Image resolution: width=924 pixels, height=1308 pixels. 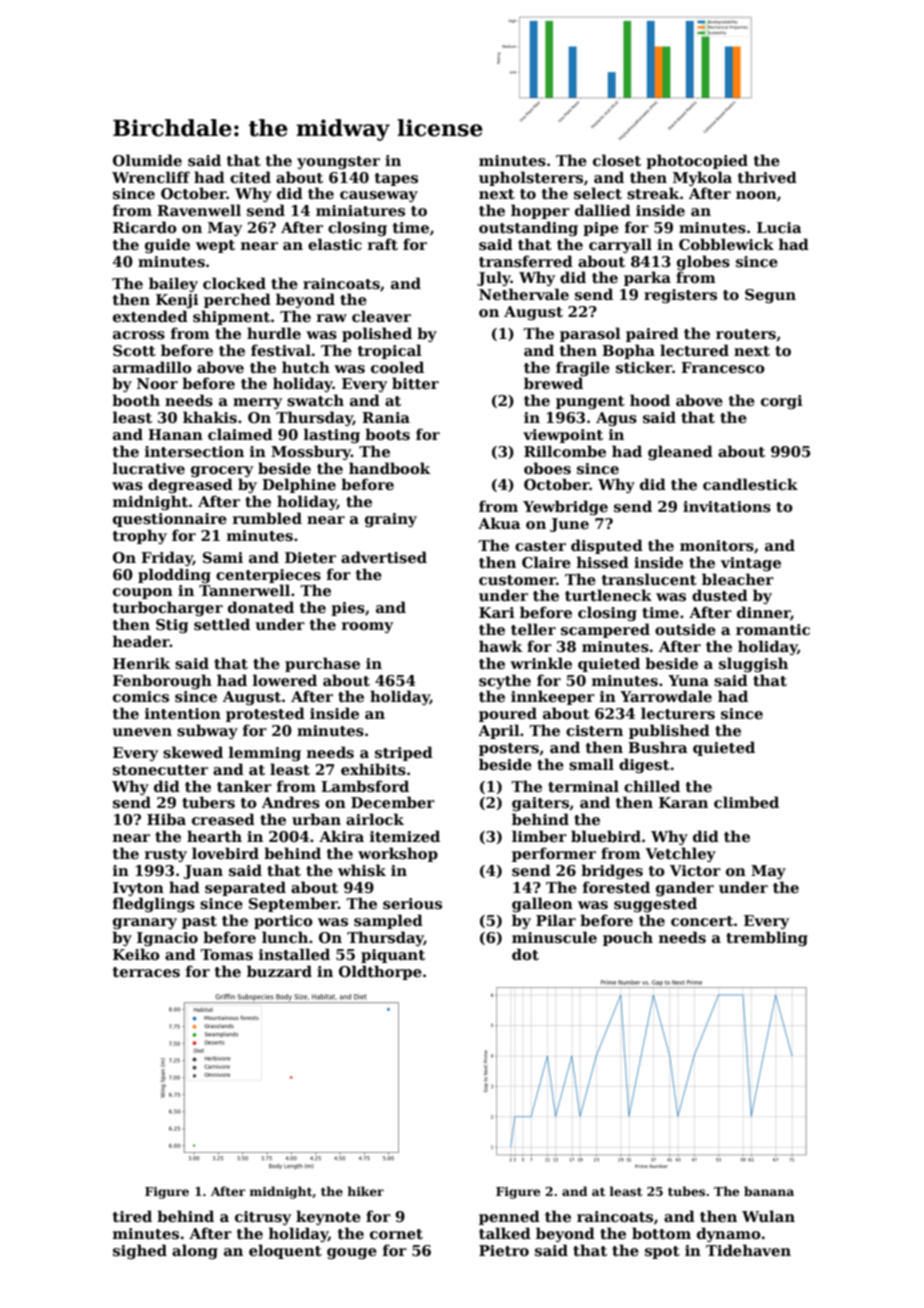 I want to click on concert, so click(x=702, y=921).
